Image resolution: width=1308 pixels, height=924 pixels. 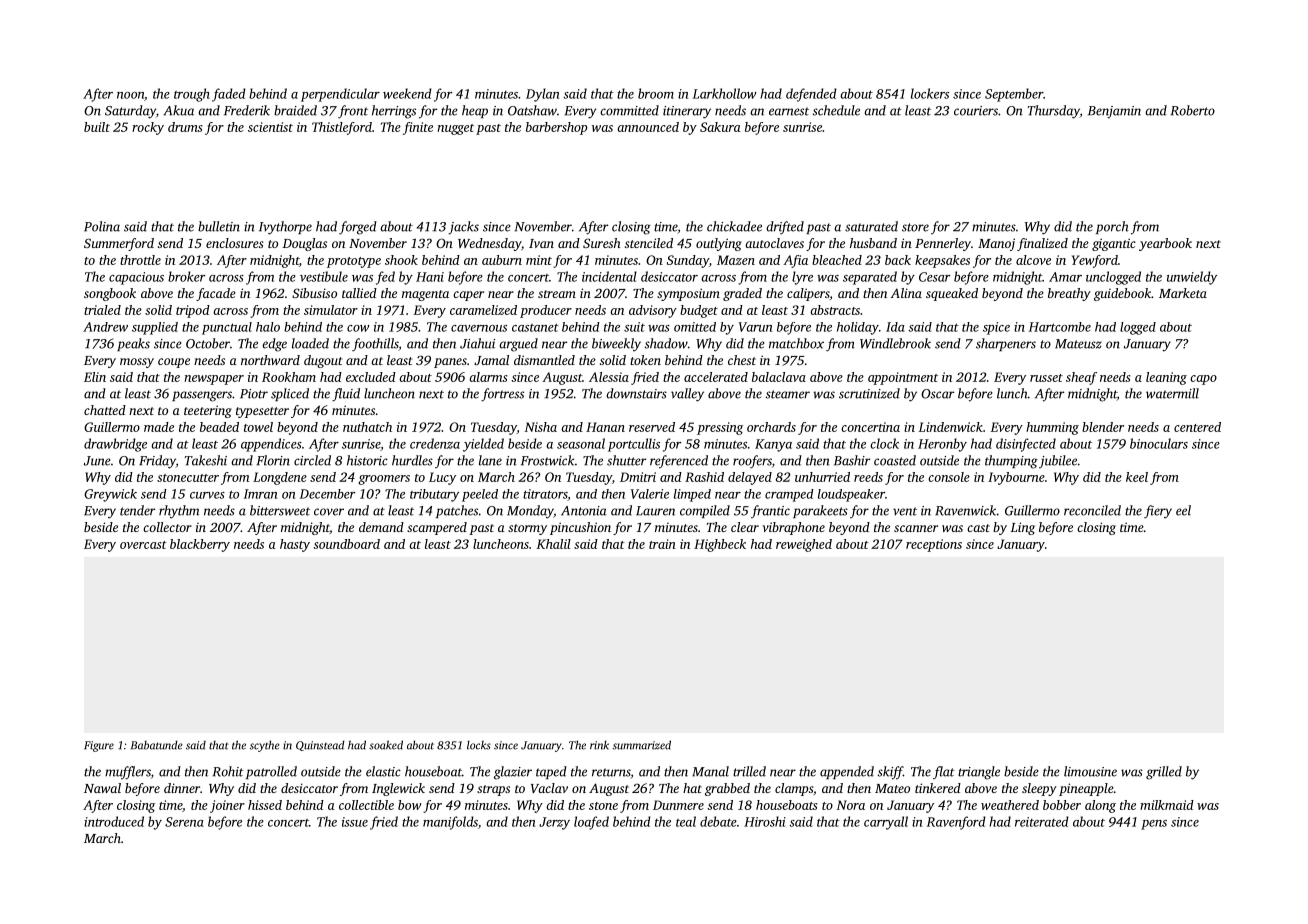 What do you see at coordinates (1090, 771) in the page?
I see `limousine` at bounding box center [1090, 771].
